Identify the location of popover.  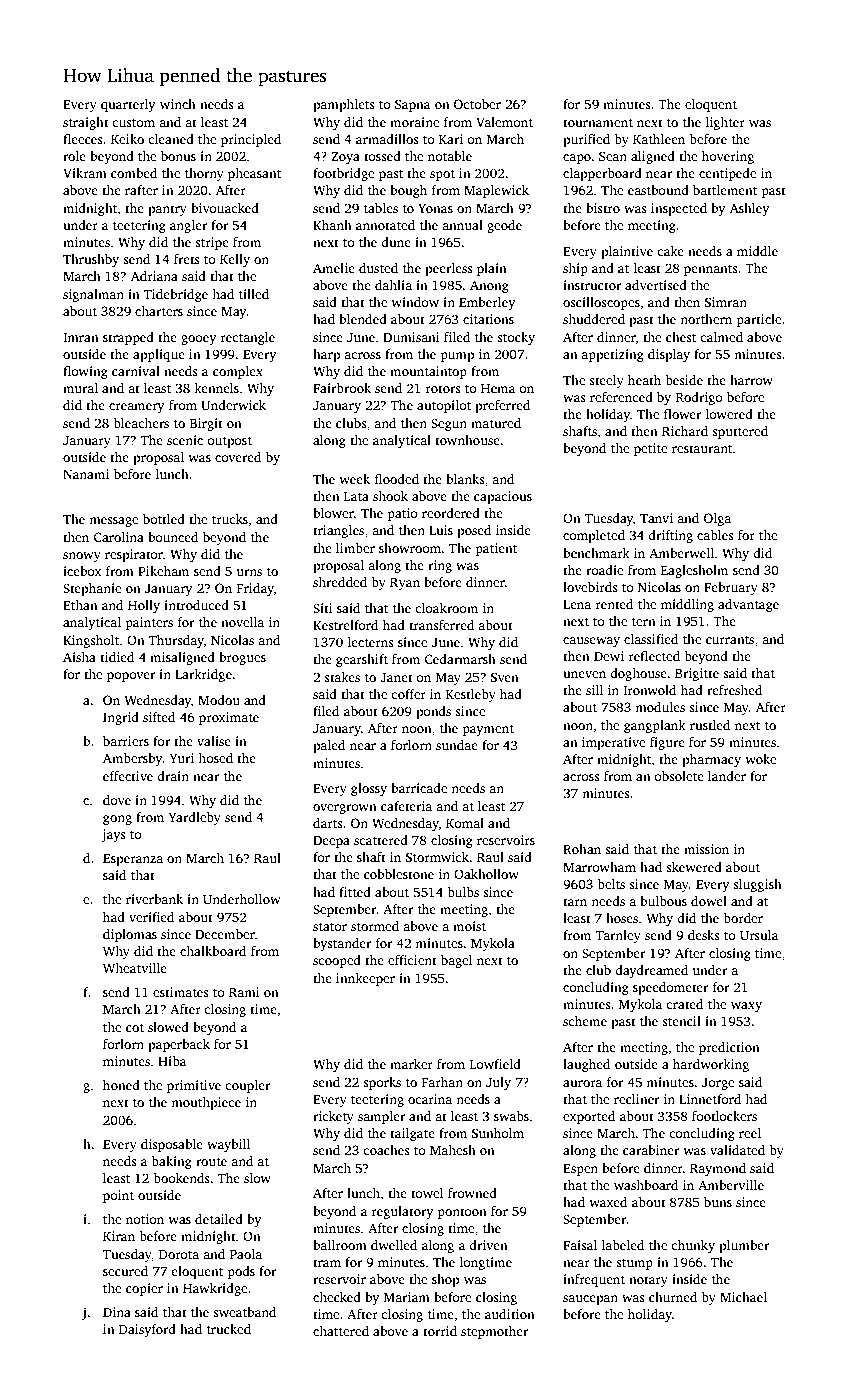
(131, 677).
